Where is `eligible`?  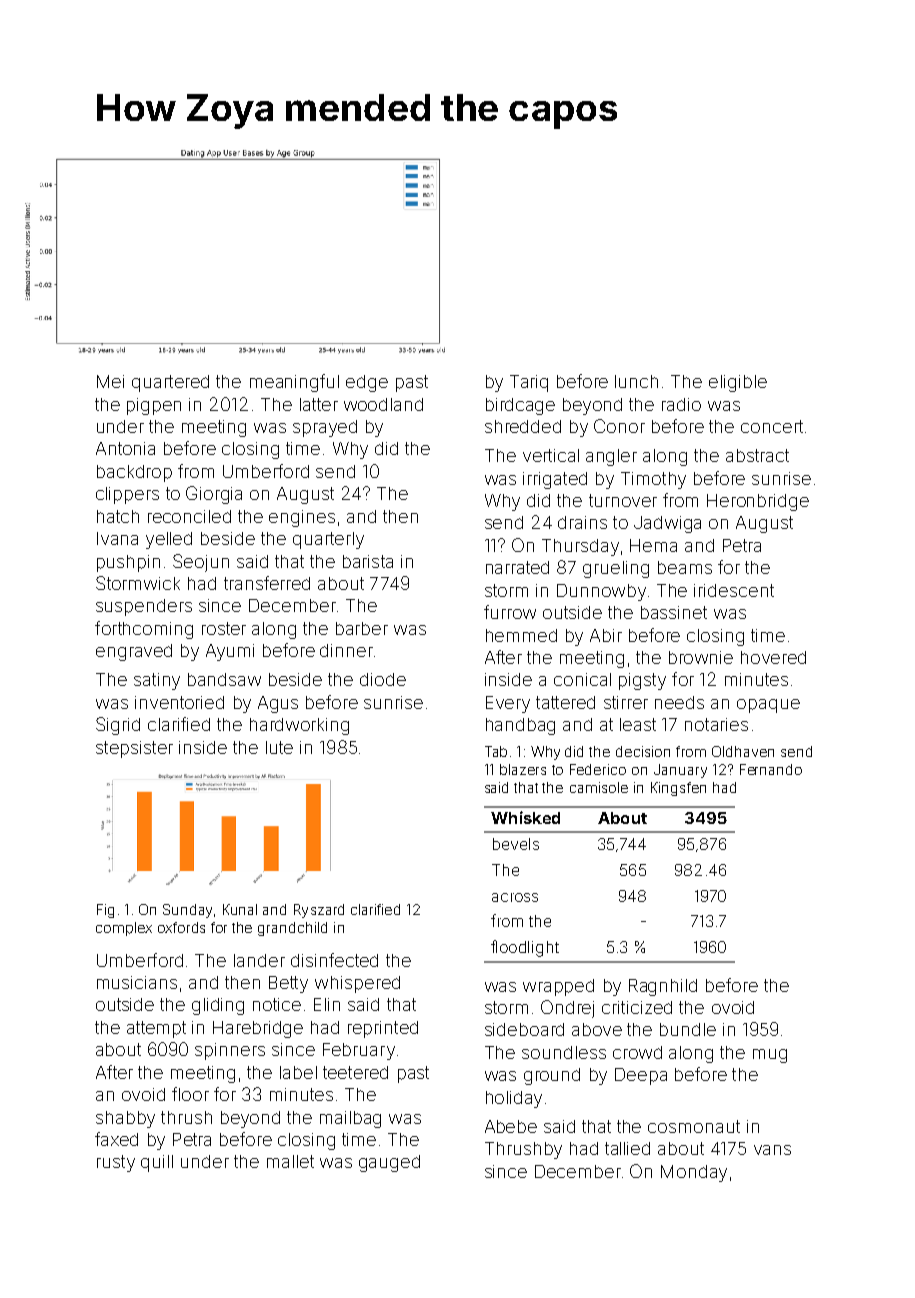 eligible is located at coordinates (738, 383).
